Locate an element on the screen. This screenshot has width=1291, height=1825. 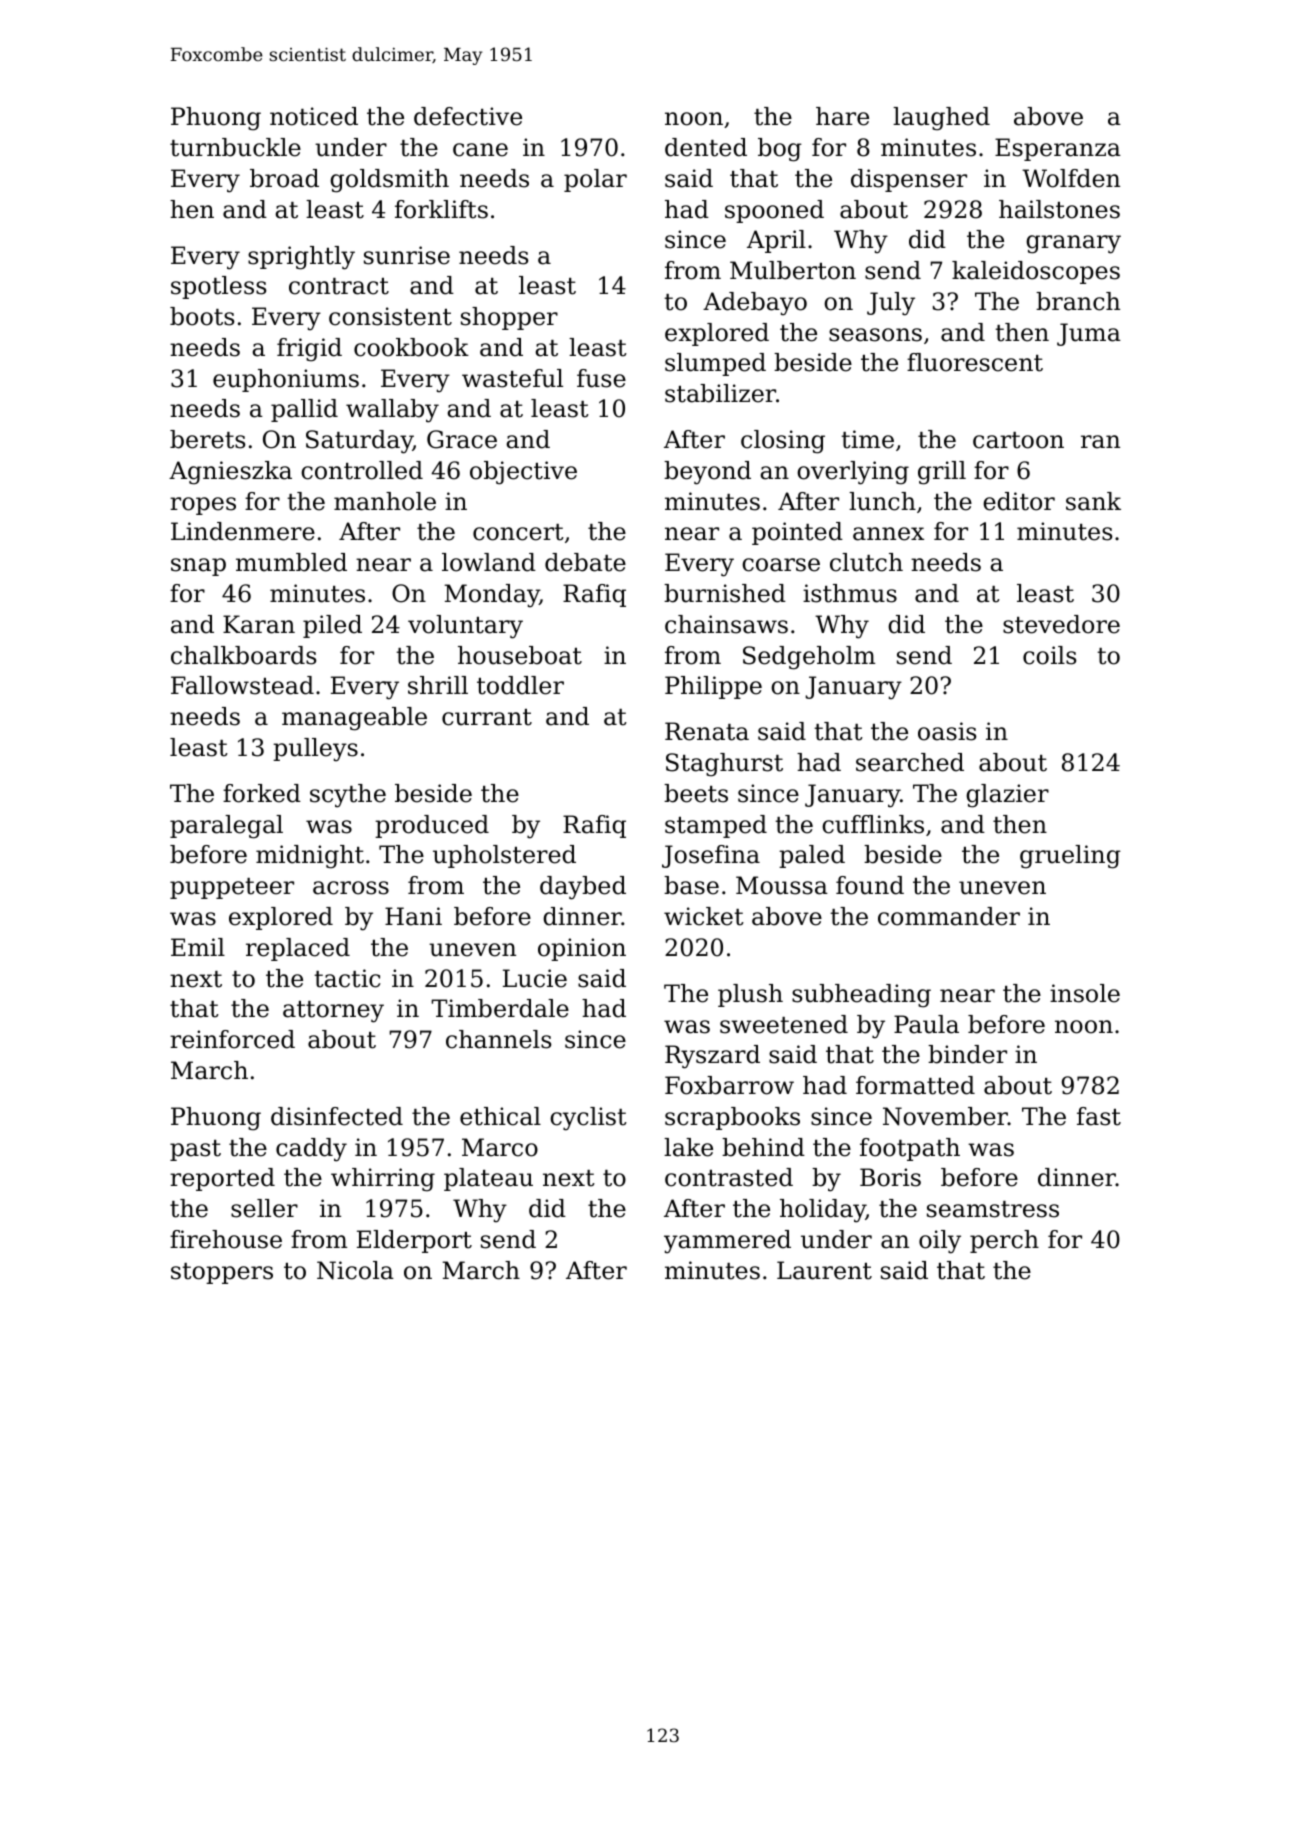
noticed is located at coordinates (314, 116).
